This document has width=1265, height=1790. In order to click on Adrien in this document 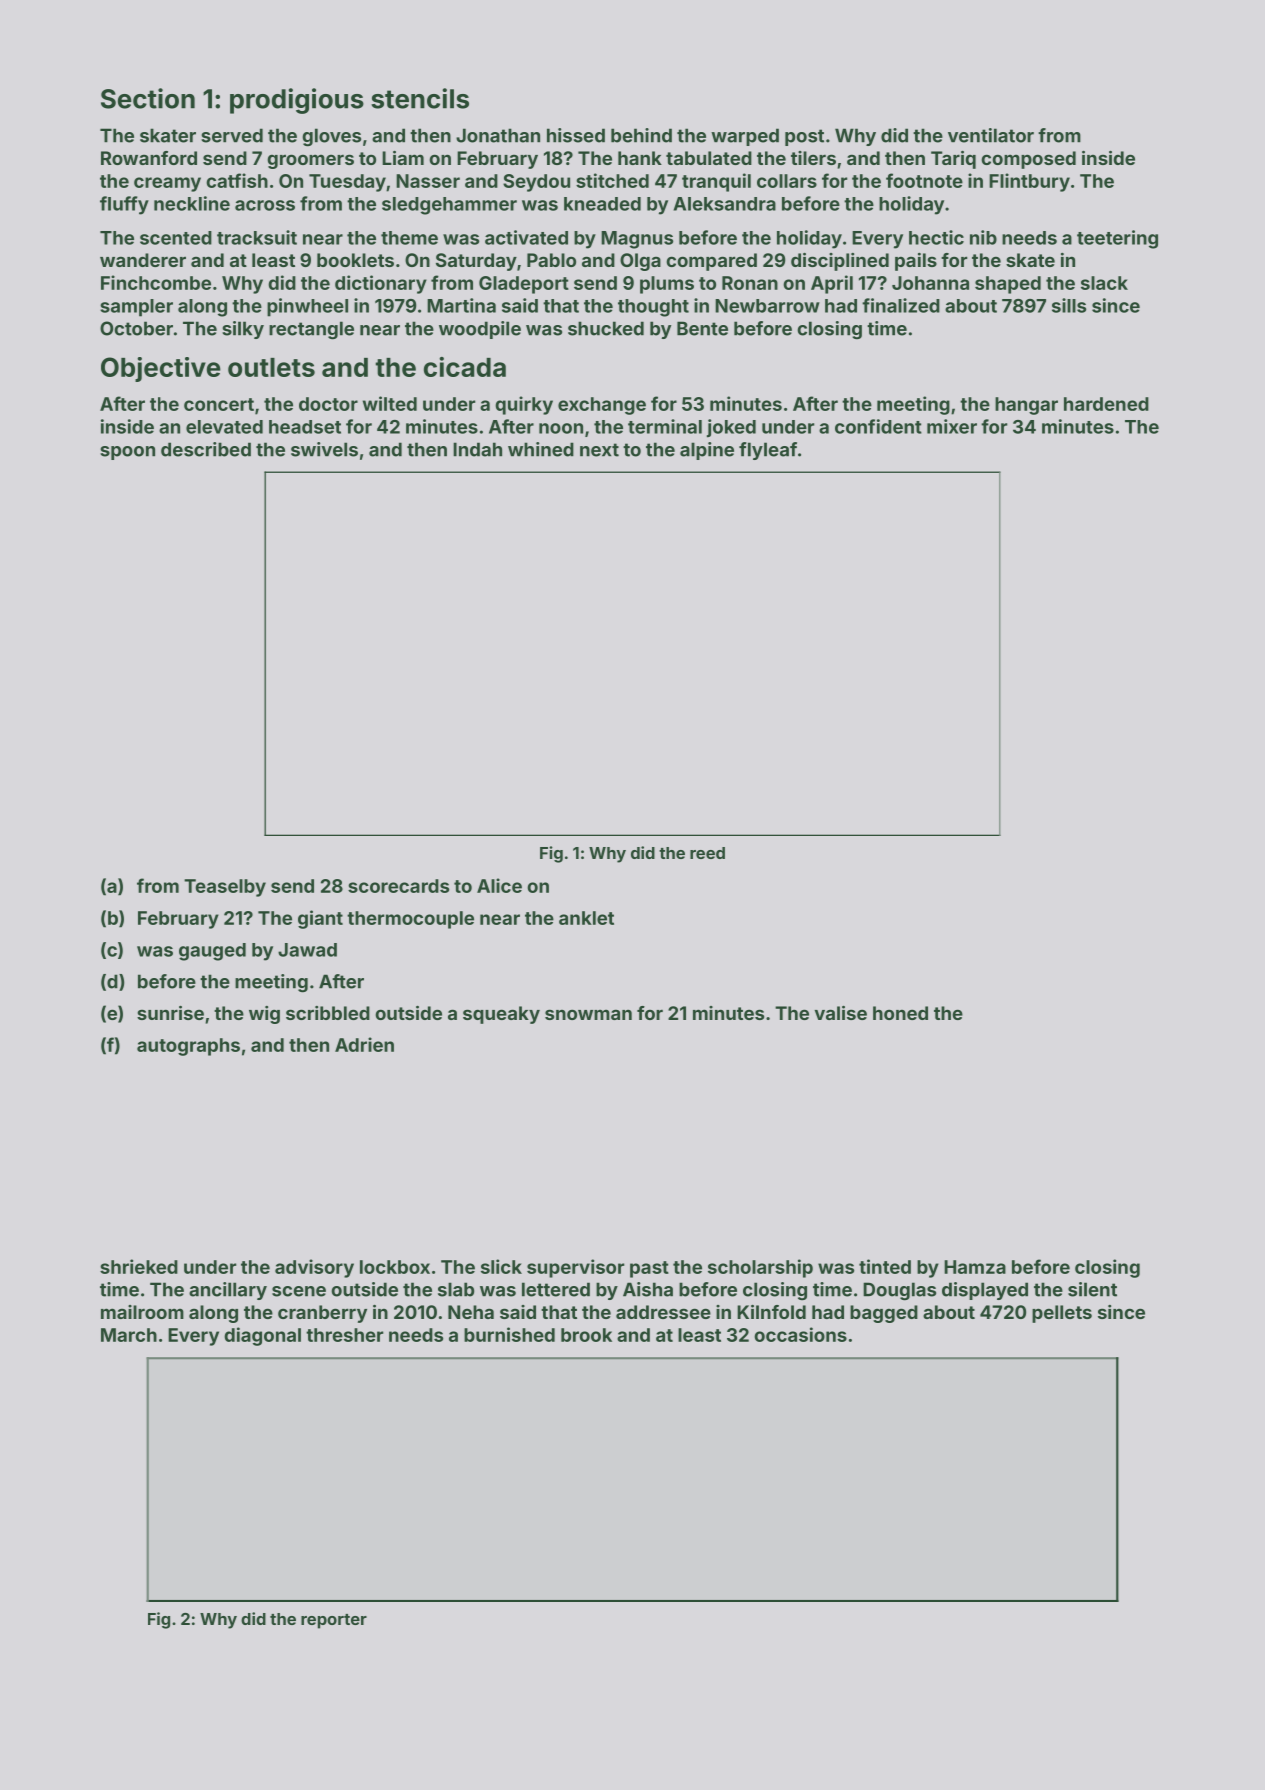, I will do `click(364, 1044)`.
